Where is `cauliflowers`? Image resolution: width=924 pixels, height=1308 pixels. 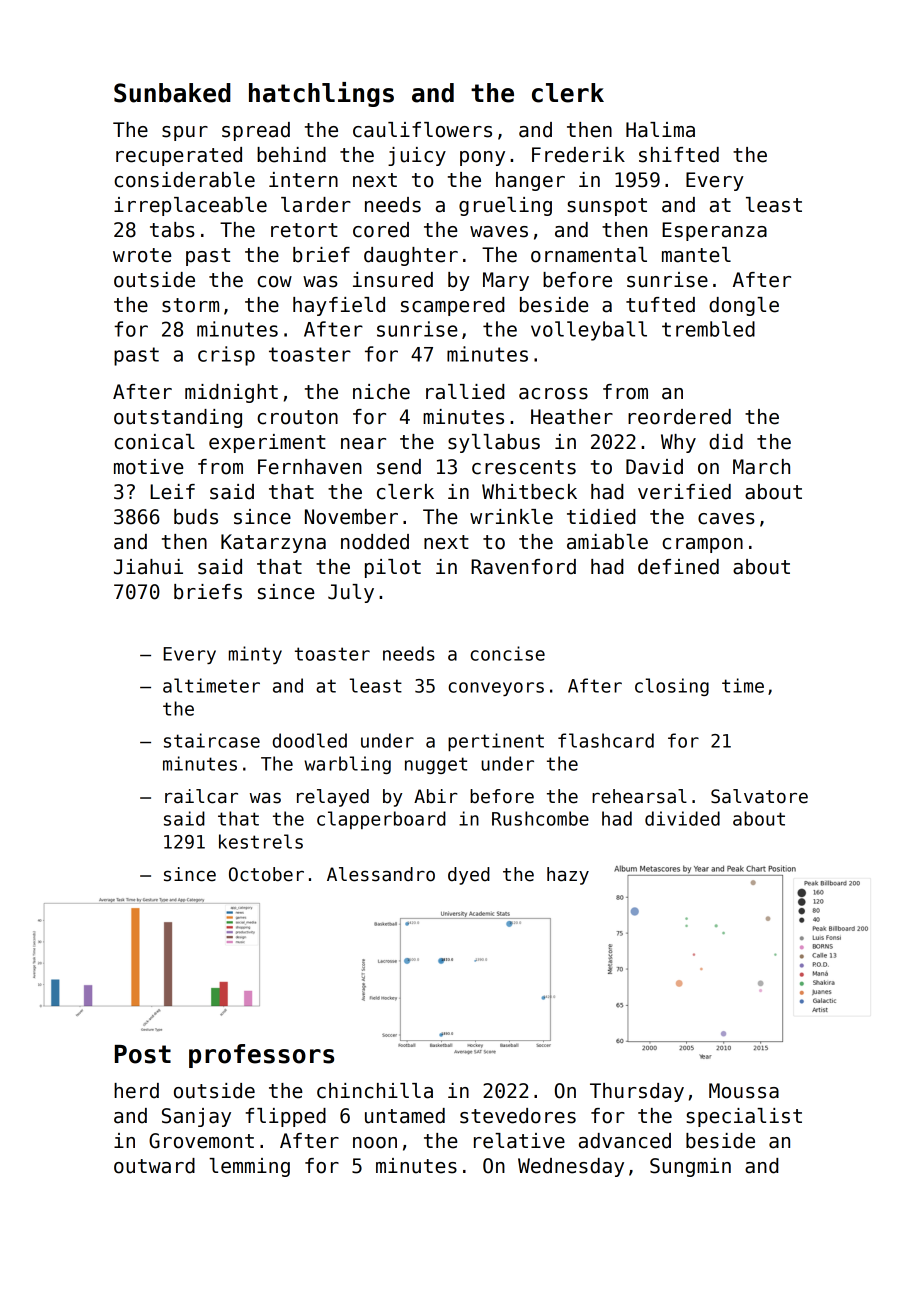 cauliflowers is located at coordinates (422, 130).
